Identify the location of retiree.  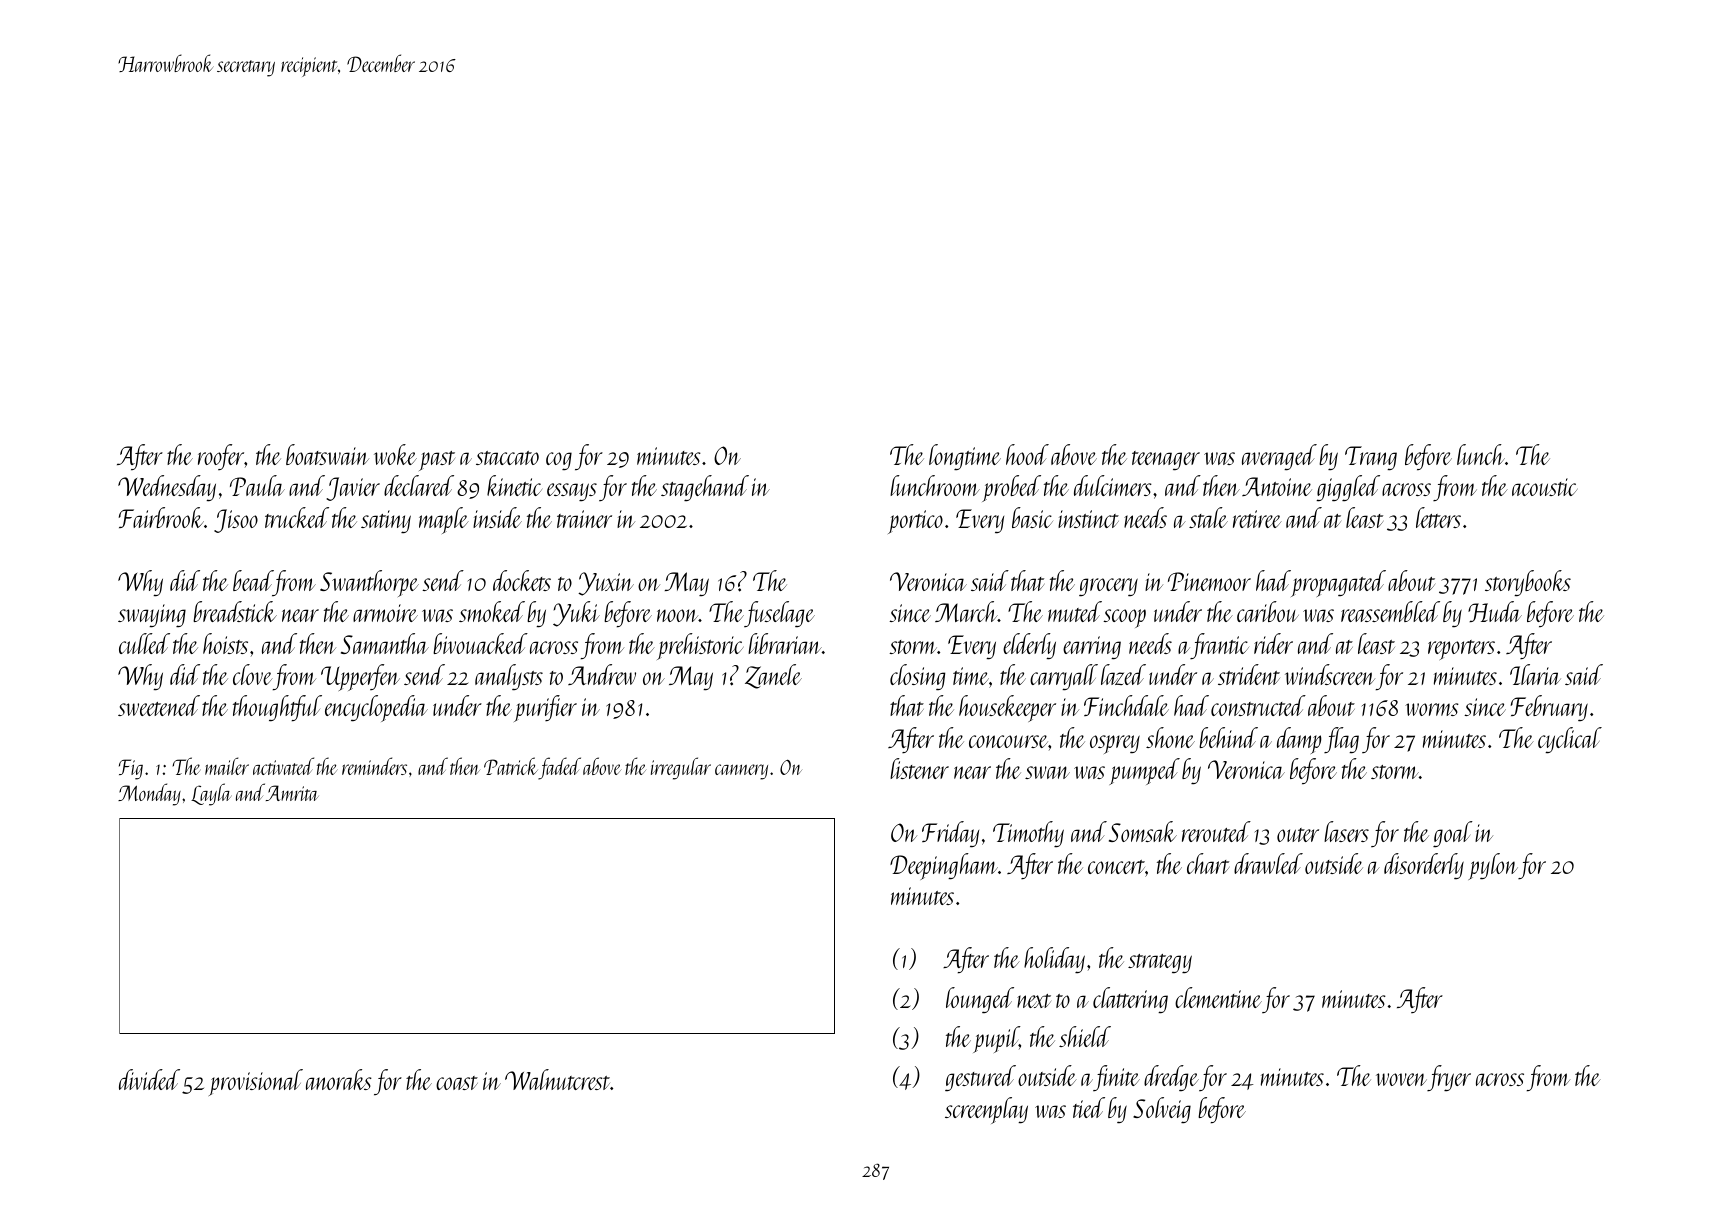
(1257, 519).
